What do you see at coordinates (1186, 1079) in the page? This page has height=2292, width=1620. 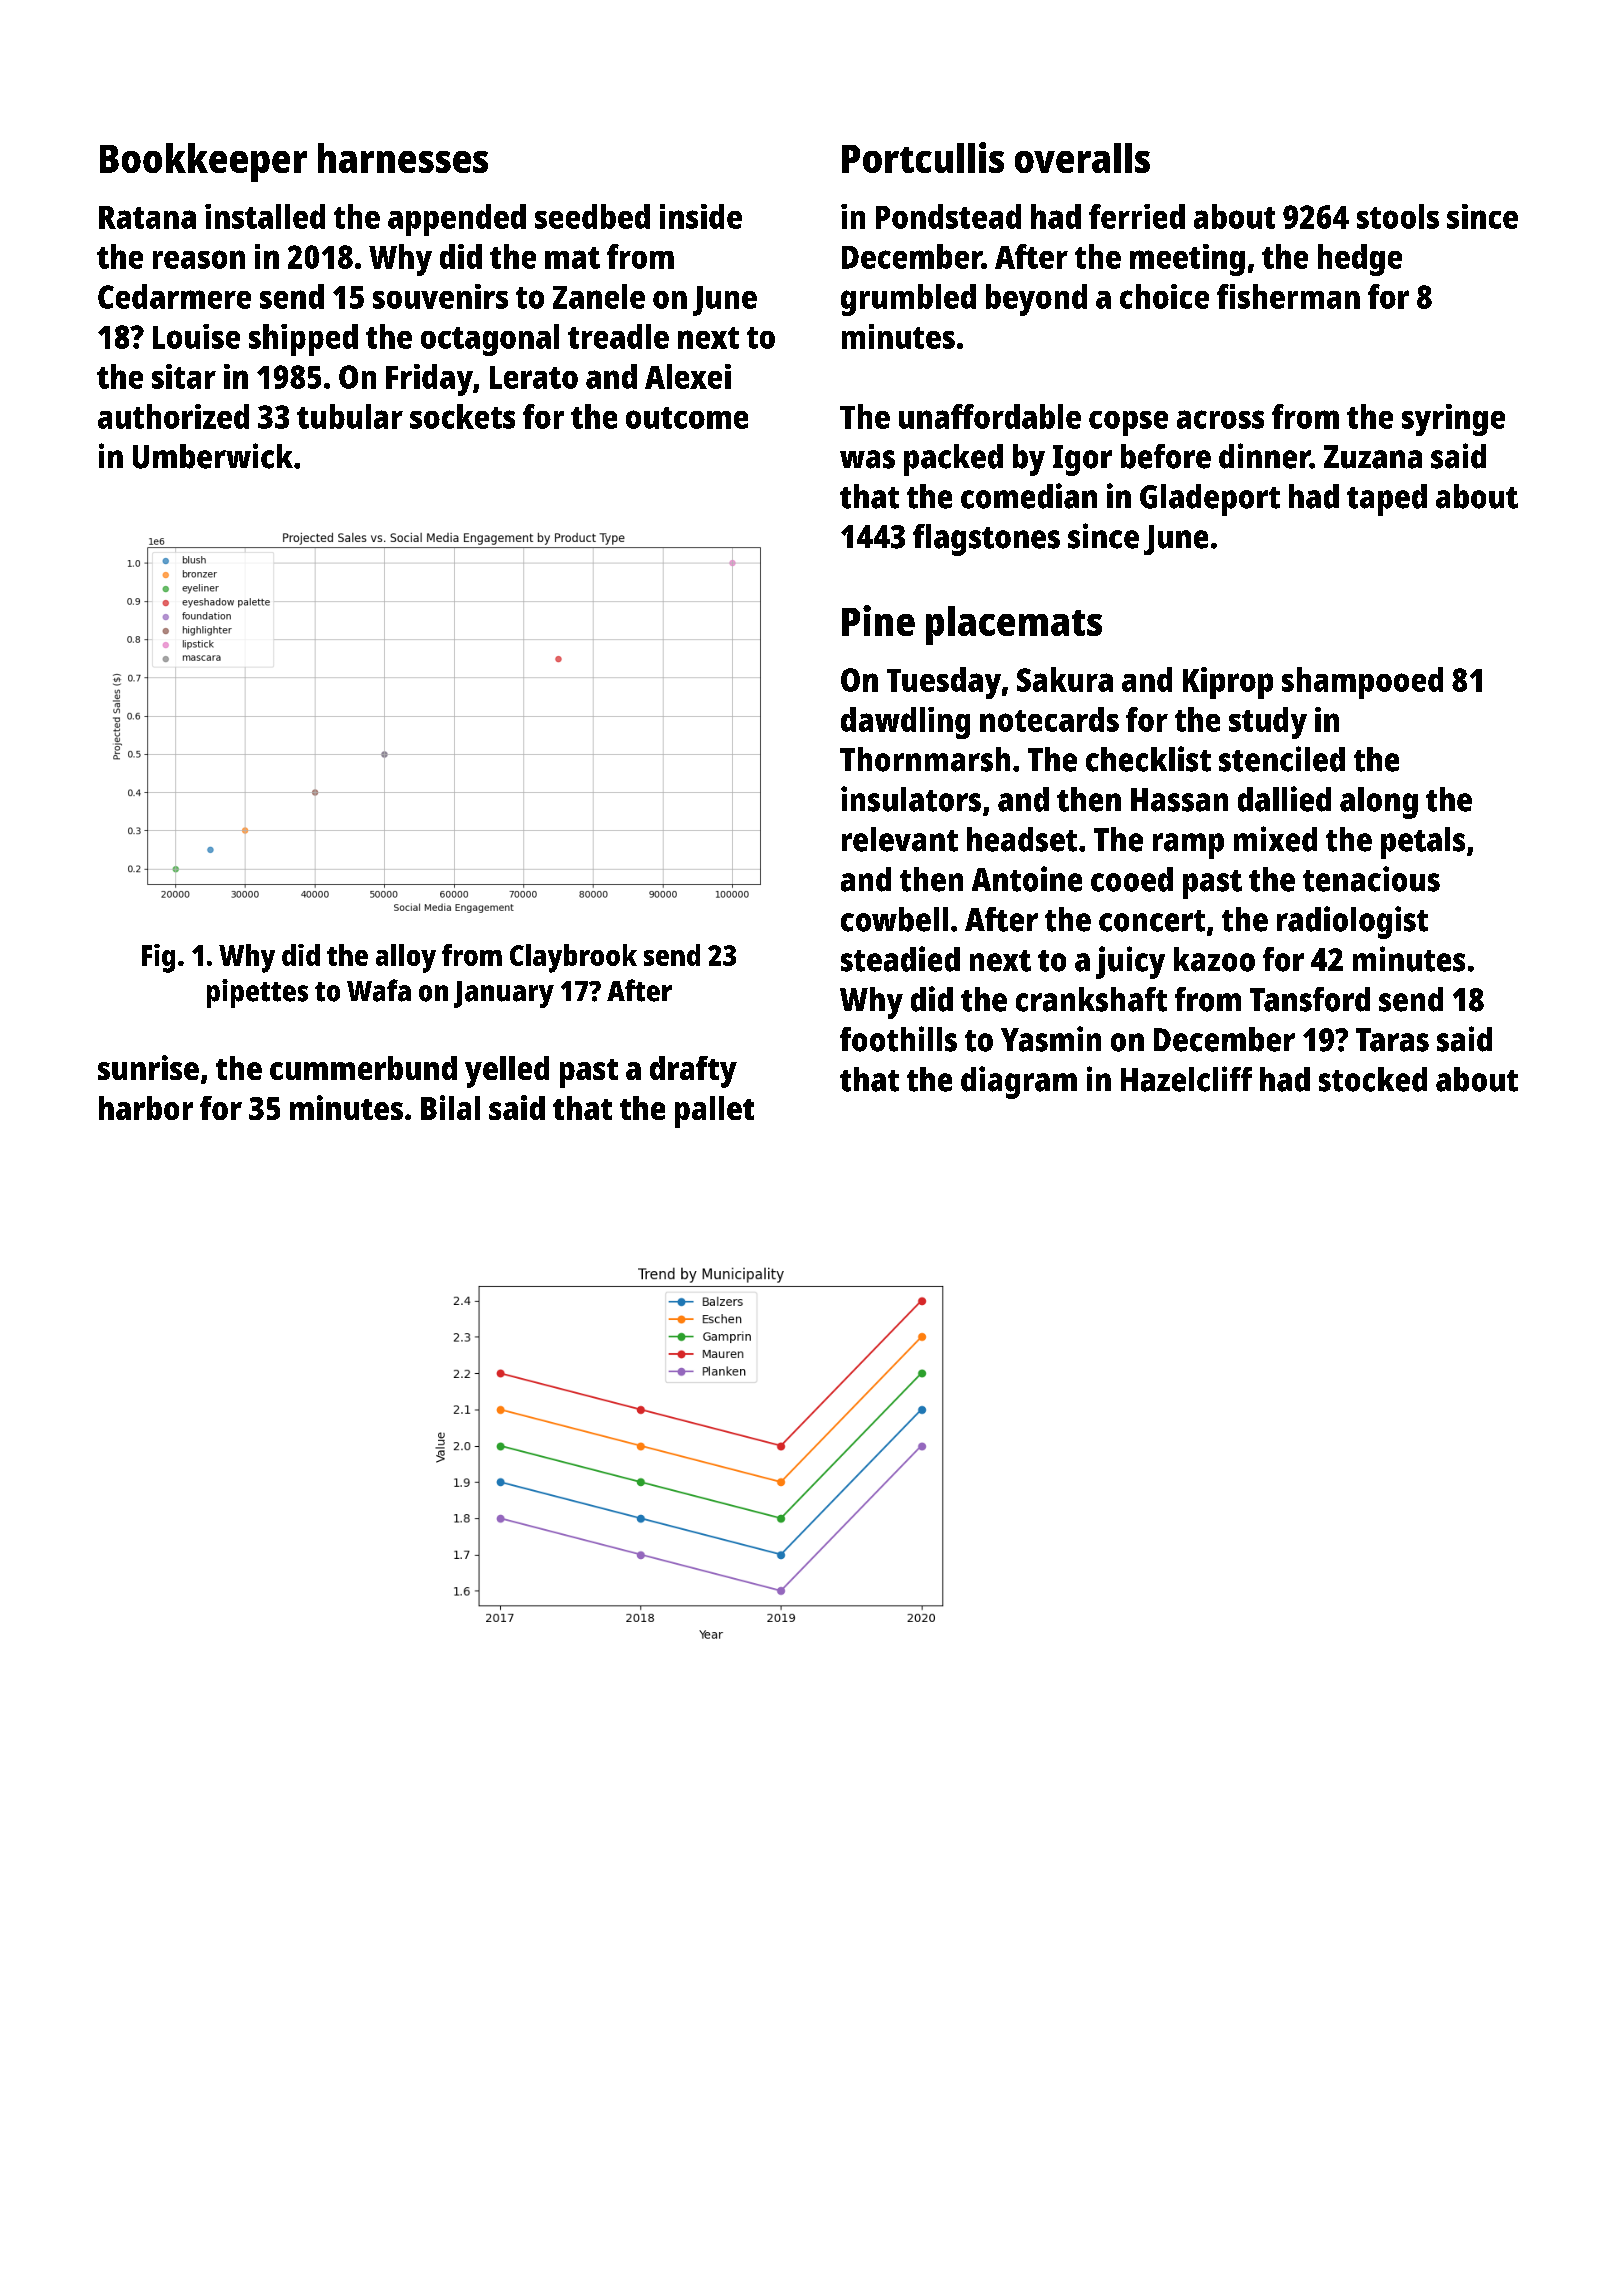 I see `Hazelcliff` at bounding box center [1186, 1079].
